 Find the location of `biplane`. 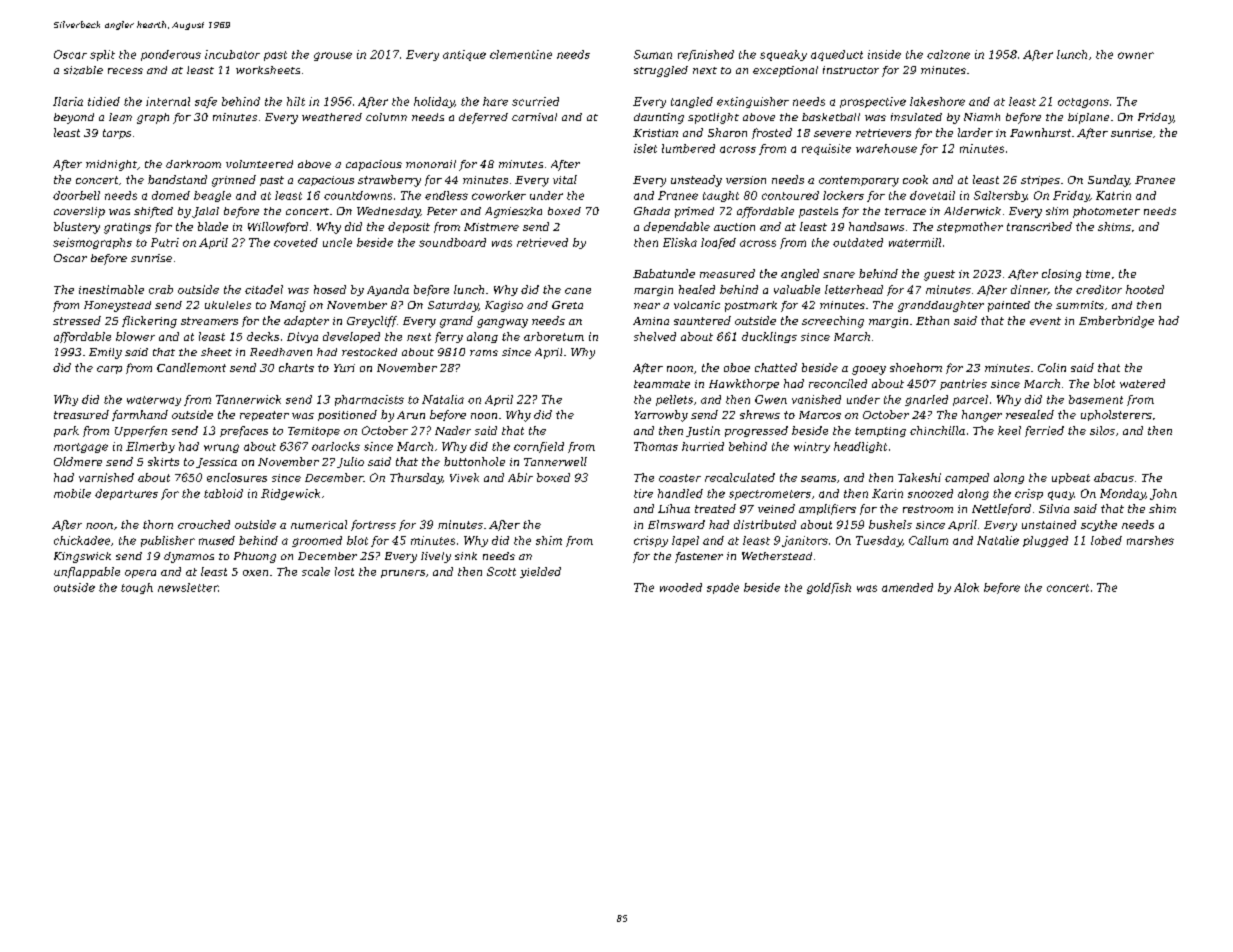

biplane is located at coordinates (1088, 118).
